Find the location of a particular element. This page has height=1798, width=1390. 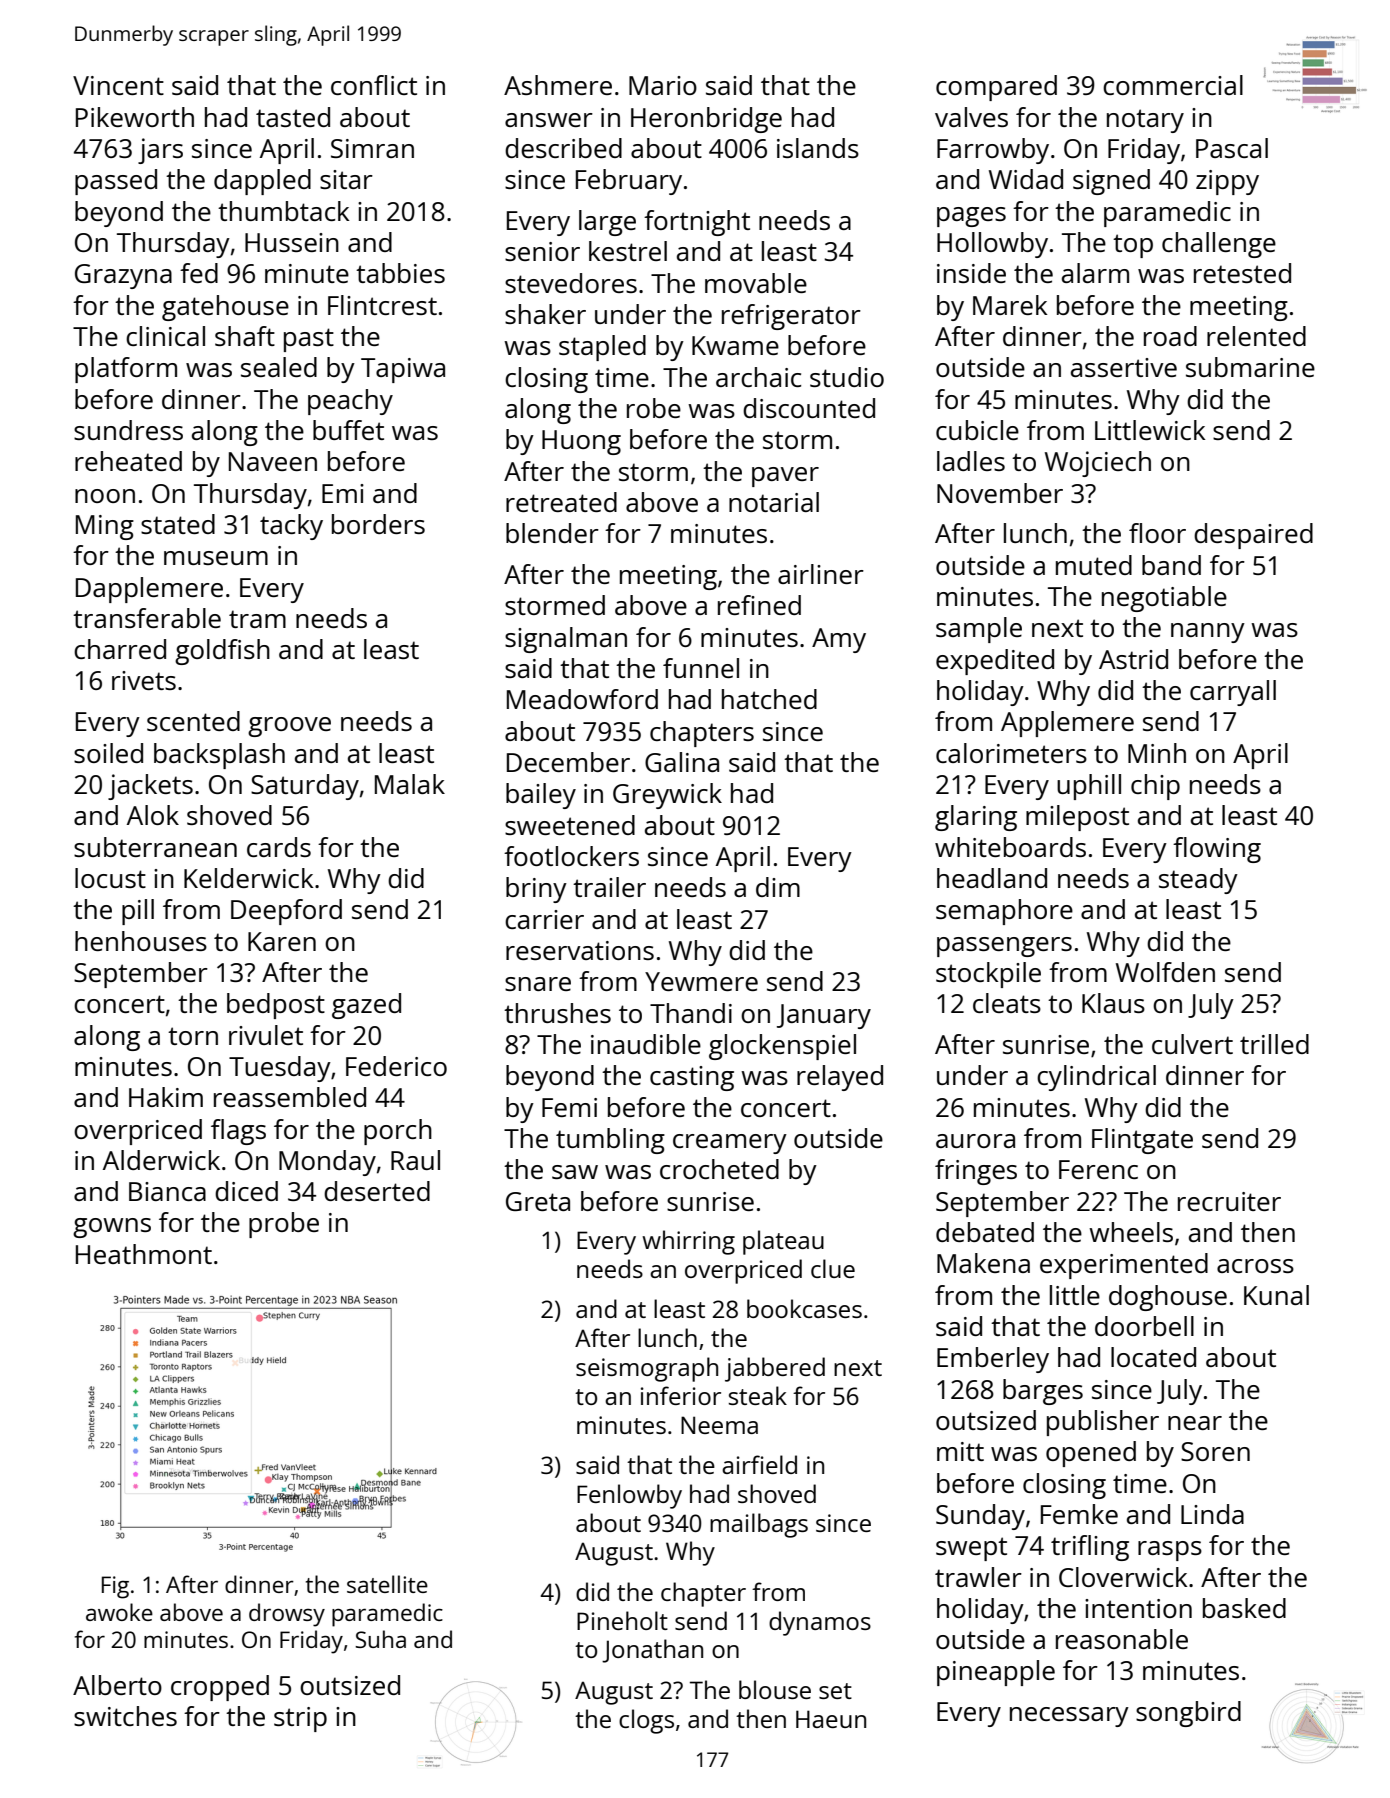

seismograph is located at coordinates (647, 1369).
